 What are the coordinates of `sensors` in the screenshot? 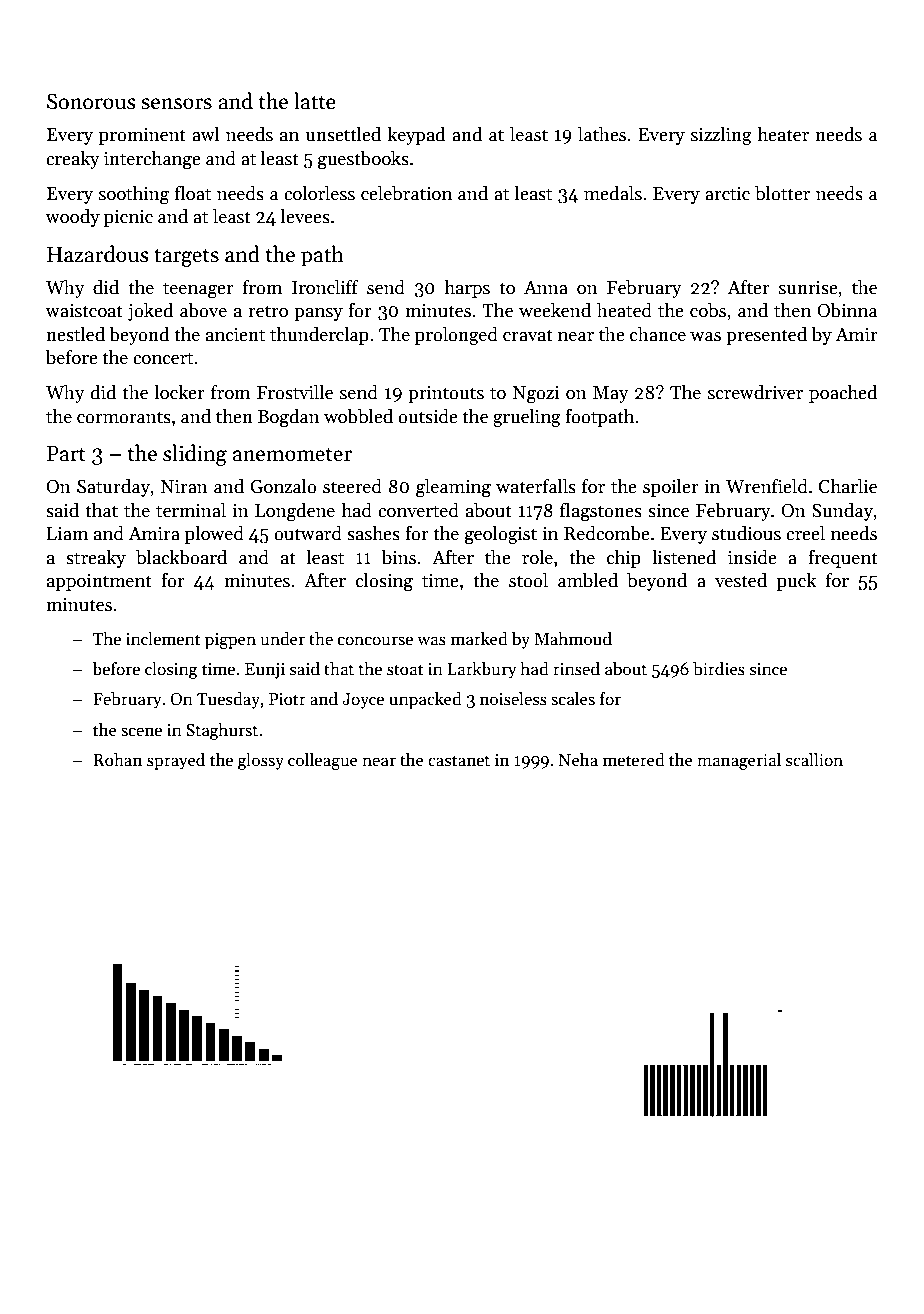 It's located at (176, 104).
